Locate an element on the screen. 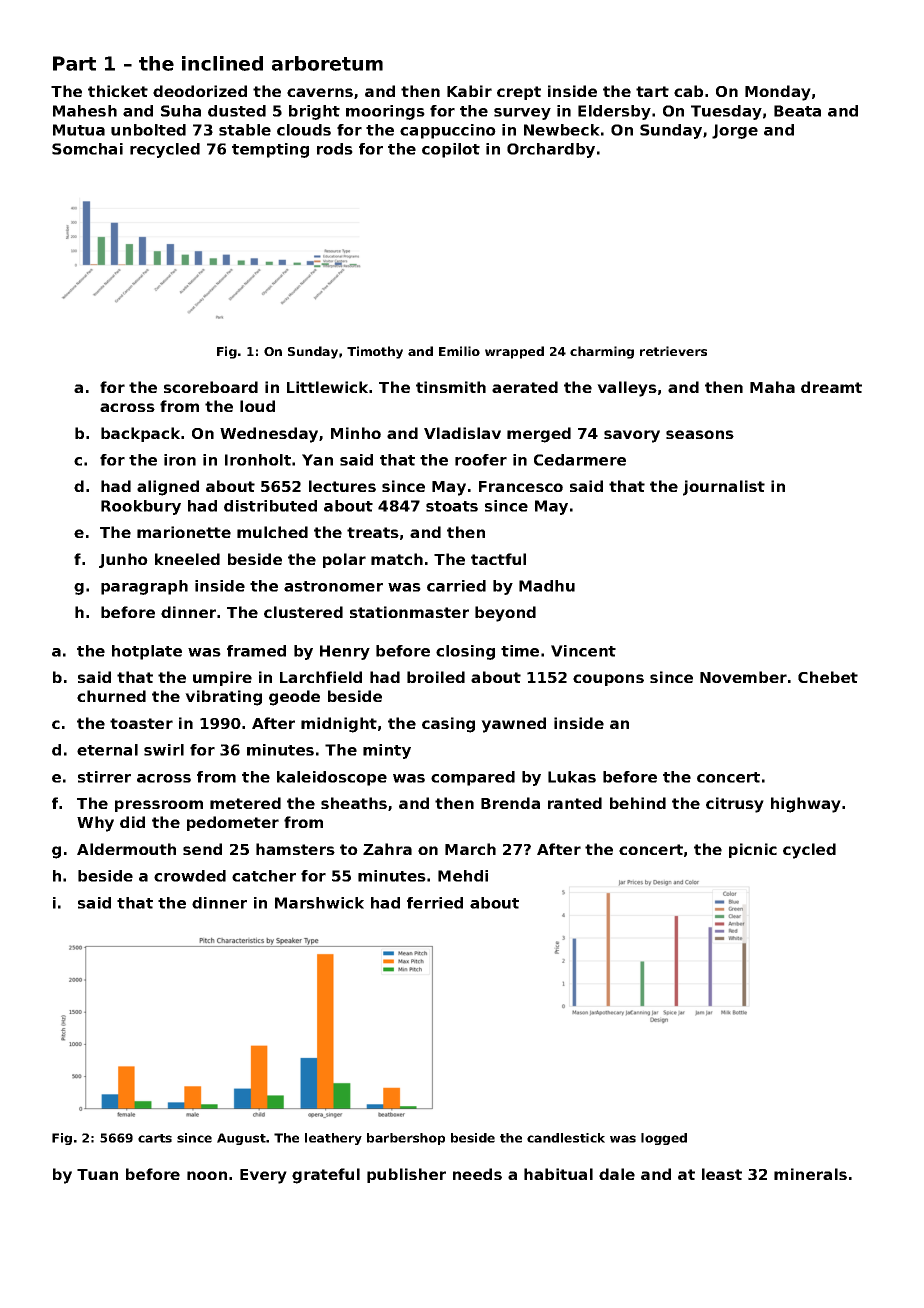 This screenshot has height=1308, width=924. Chebet is located at coordinates (828, 677).
